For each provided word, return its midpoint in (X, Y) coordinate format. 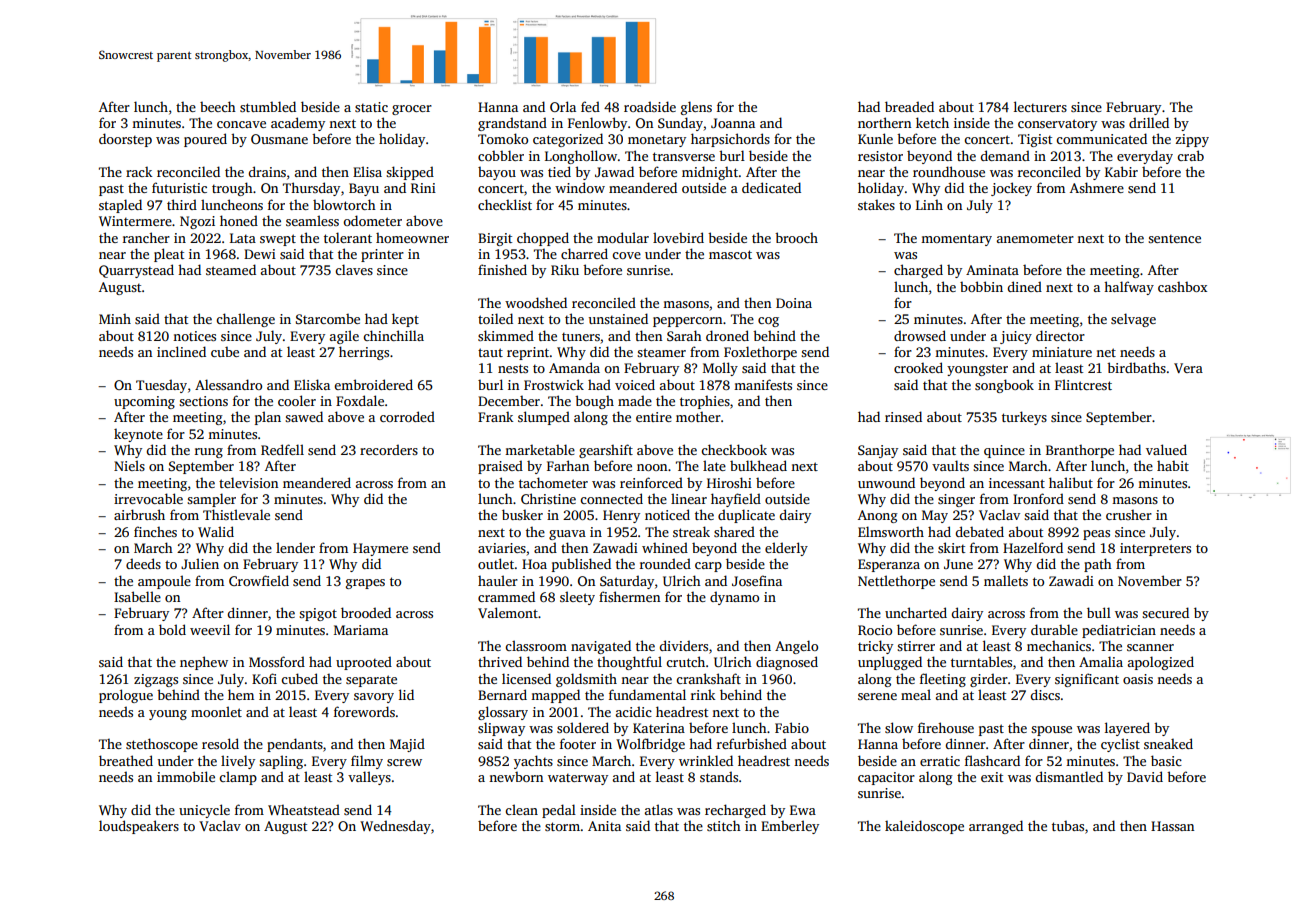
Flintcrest (1083, 384)
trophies (705, 402)
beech (218, 106)
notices (194, 336)
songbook (1004, 386)
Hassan (1172, 826)
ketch (932, 122)
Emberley (790, 827)
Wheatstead (304, 809)
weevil (210, 629)
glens (696, 108)
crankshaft (708, 678)
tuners (581, 336)
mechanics (1059, 646)
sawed (304, 416)
